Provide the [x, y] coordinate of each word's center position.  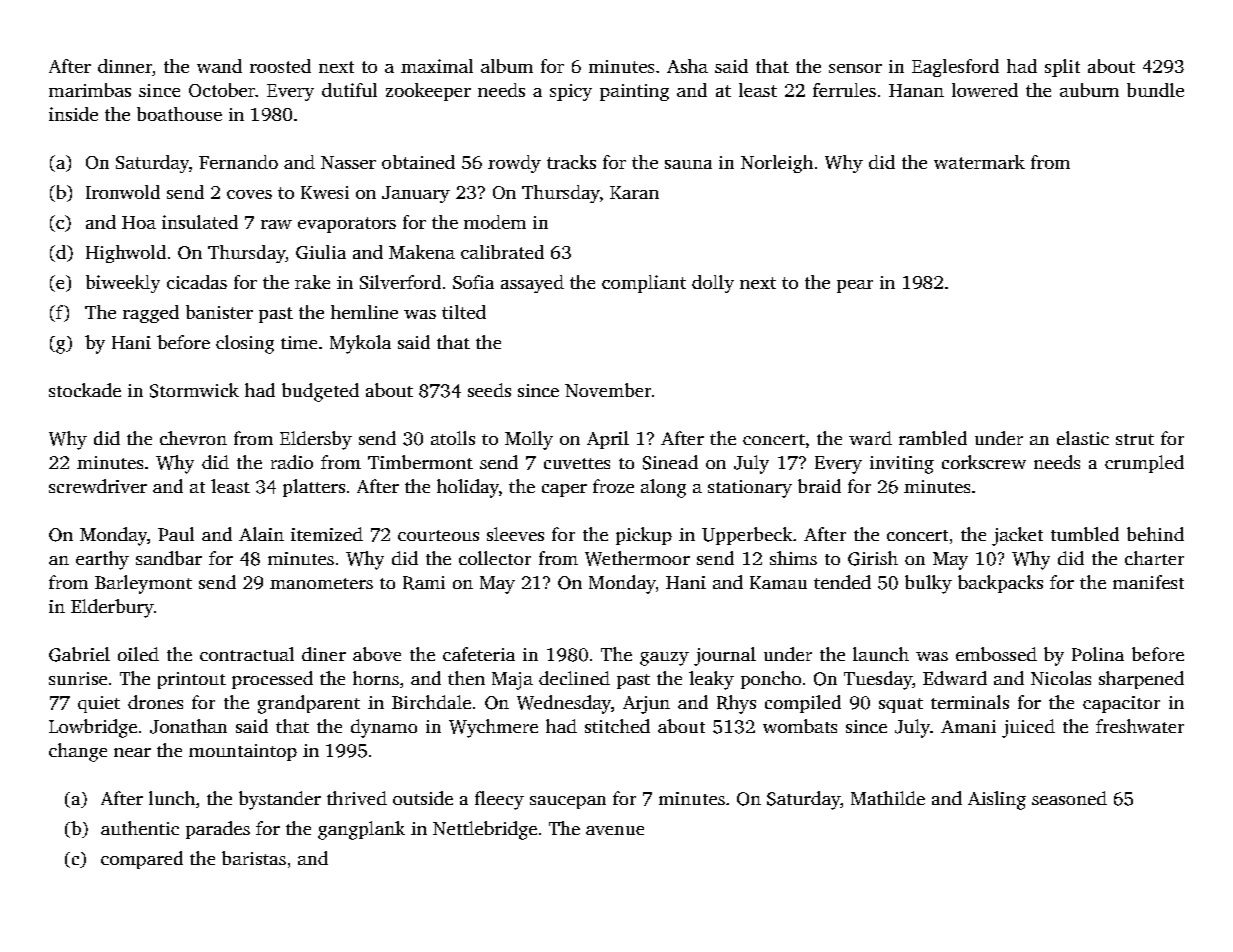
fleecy [499, 800]
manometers [321, 583]
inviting [902, 465]
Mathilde [888, 798]
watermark [979, 162]
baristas [254, 858]
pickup [644, 536]
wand [219, 66]
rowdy [514, 164]
